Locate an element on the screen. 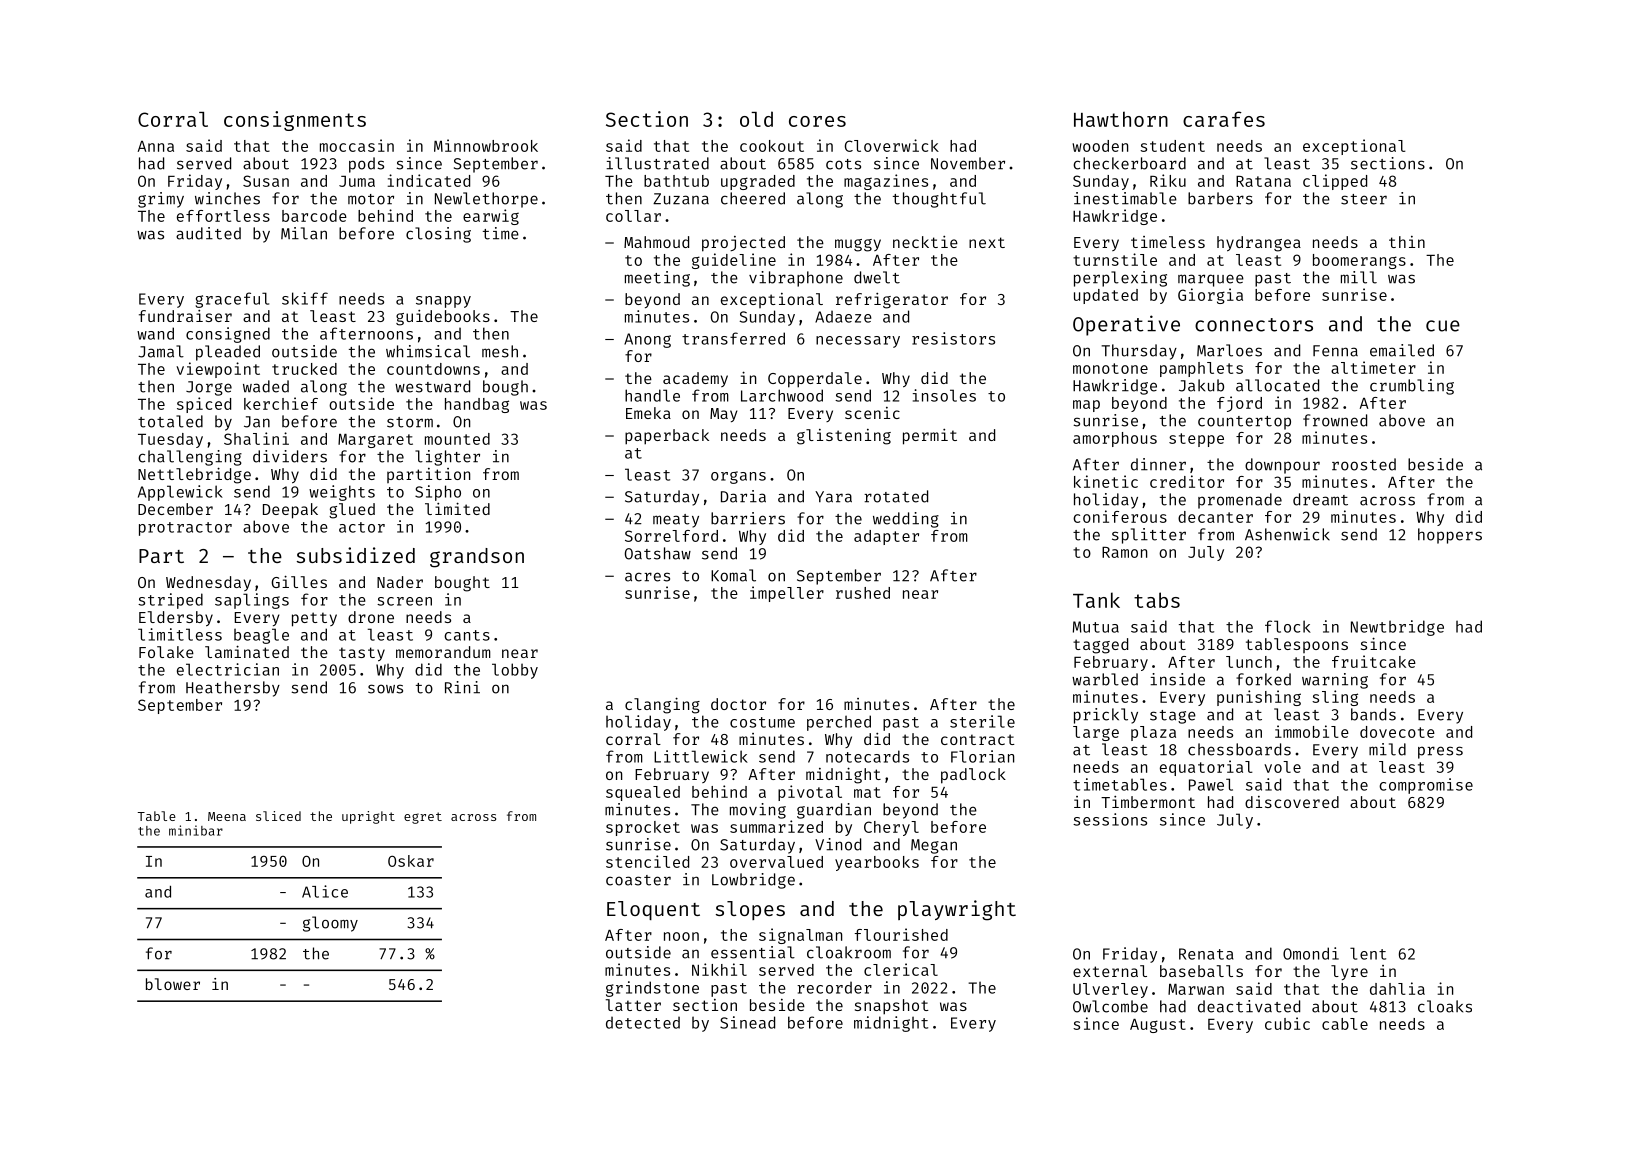  doctor is located at coordinates (738, 704).
